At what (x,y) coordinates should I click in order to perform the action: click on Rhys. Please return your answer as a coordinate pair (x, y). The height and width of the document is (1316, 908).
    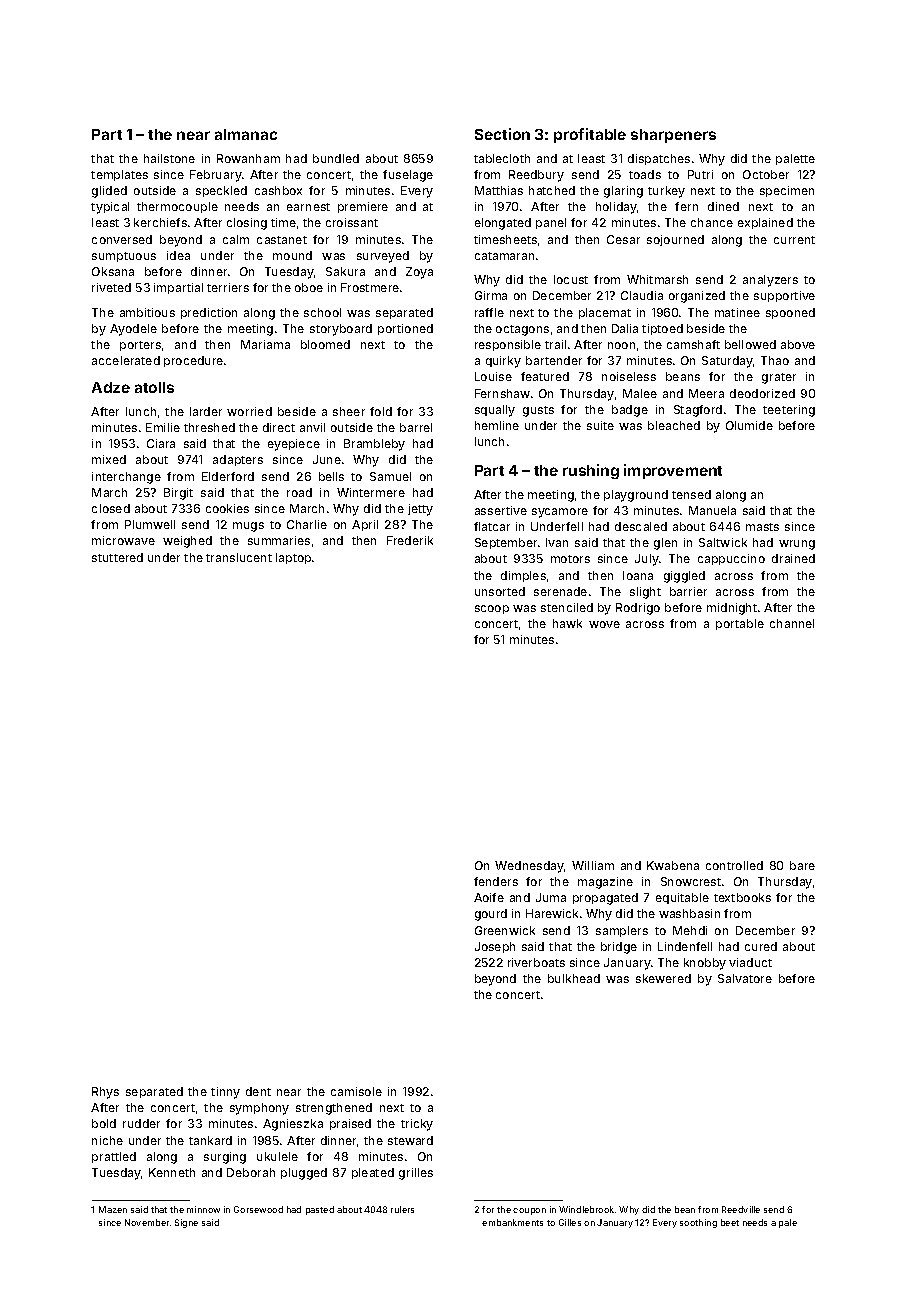
    Looking at the image, I should click on (105, 1093).
